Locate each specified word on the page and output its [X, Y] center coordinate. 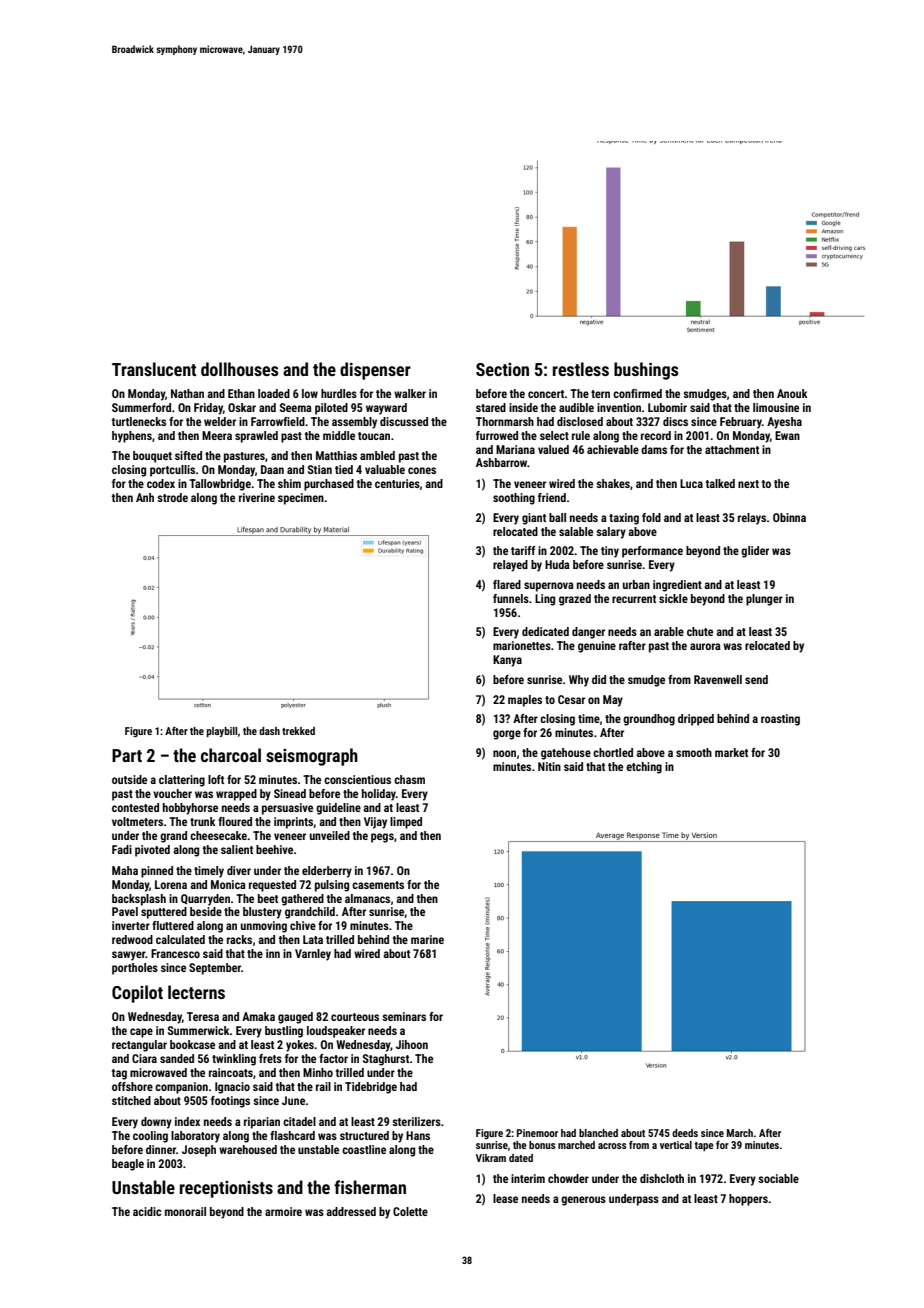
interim [528, 1178]
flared [507, 584]
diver [239, 870]
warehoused [248, 1149]
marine [427, 939]
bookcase [192, 1044]
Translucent [154, 369]
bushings [646, 371]
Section [502, 369]
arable [669, 631]
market [731, 752]
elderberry [327, 872]
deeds [685, 1133]
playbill [222, 732]
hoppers [748, 1200]
